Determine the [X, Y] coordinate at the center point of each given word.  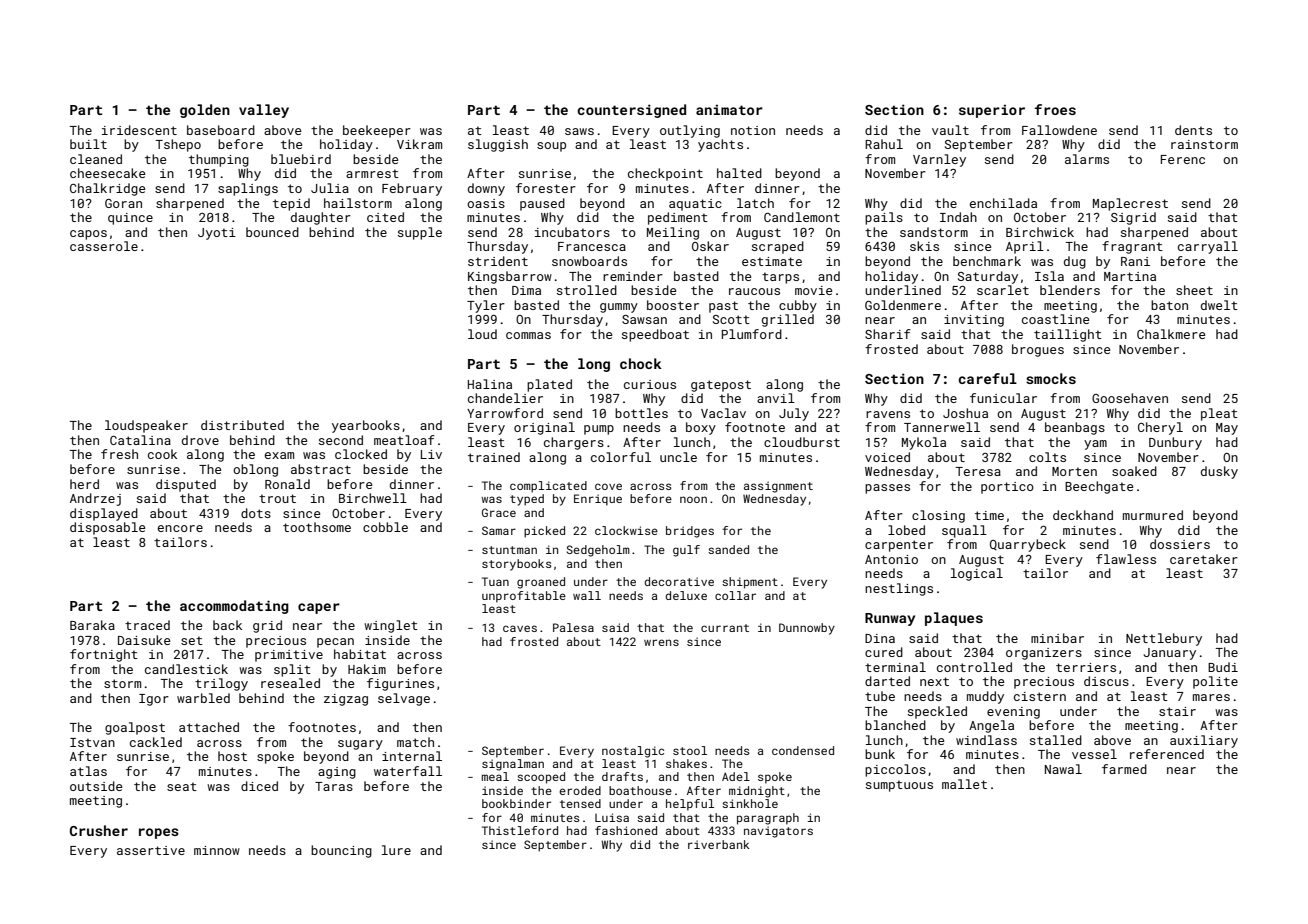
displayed [104, 514]
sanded [728, 549]
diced [259, 786]
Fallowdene [1059, 130]
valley [264, 111]
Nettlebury [1164, 639]
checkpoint [665, 174]
